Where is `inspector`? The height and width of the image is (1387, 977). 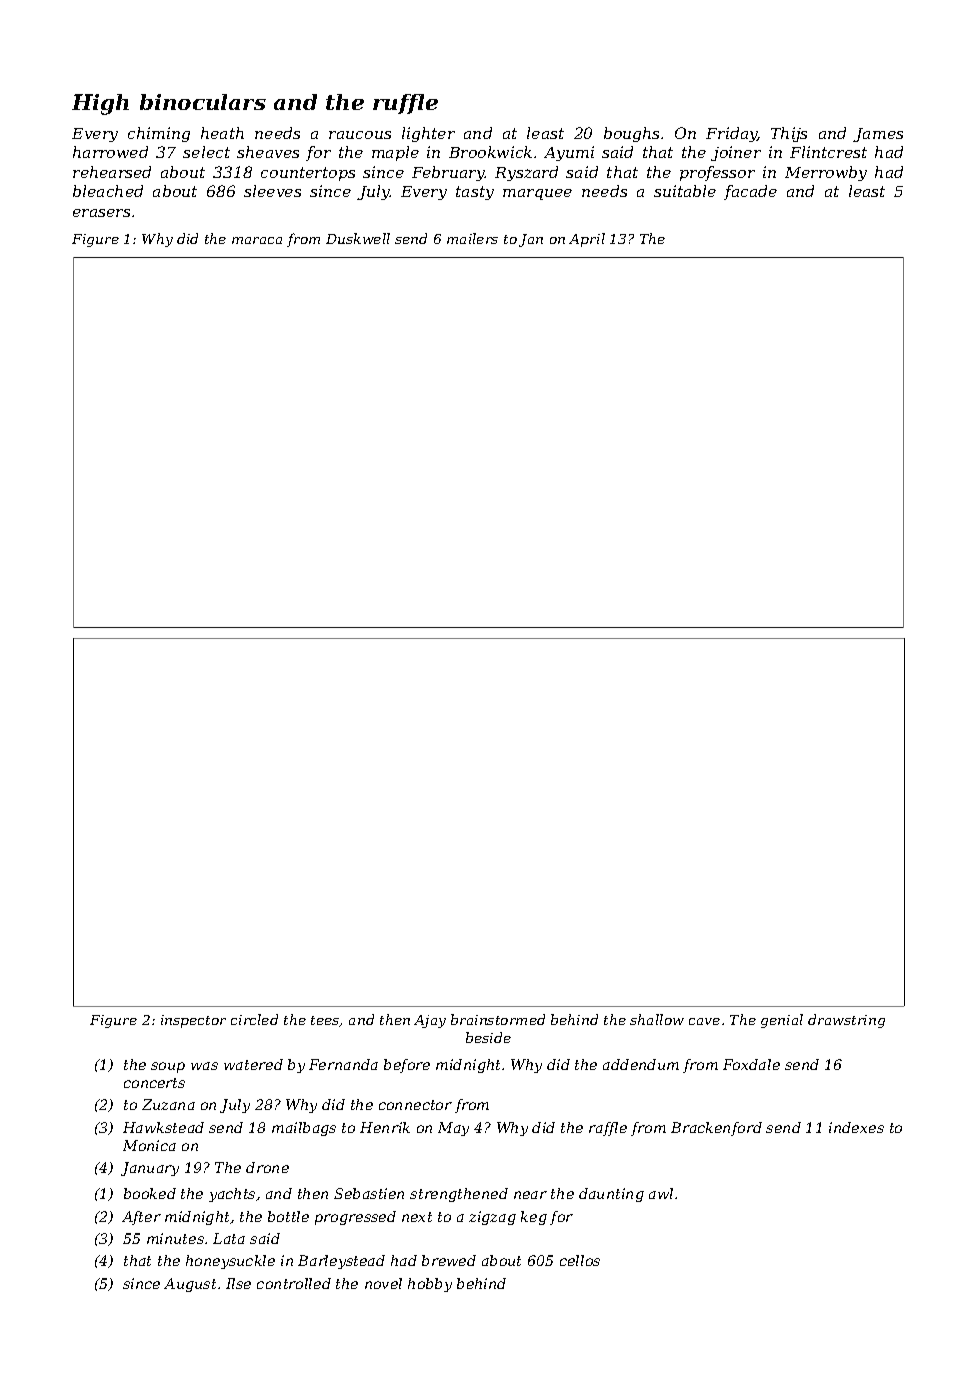
inspector is located at coordinates (193, 1021).
